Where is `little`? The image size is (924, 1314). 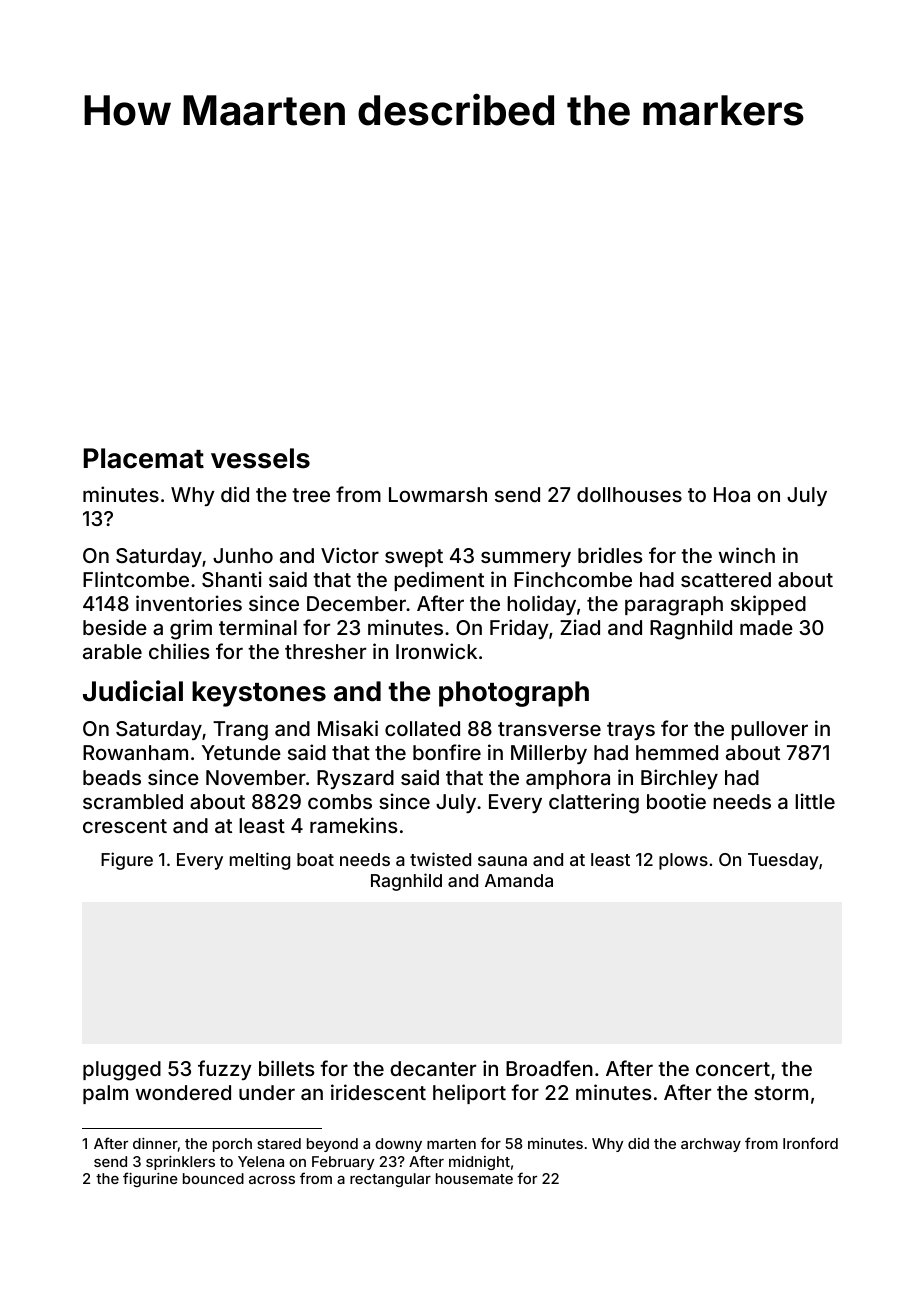 little is located at coordinates (815, 801).
